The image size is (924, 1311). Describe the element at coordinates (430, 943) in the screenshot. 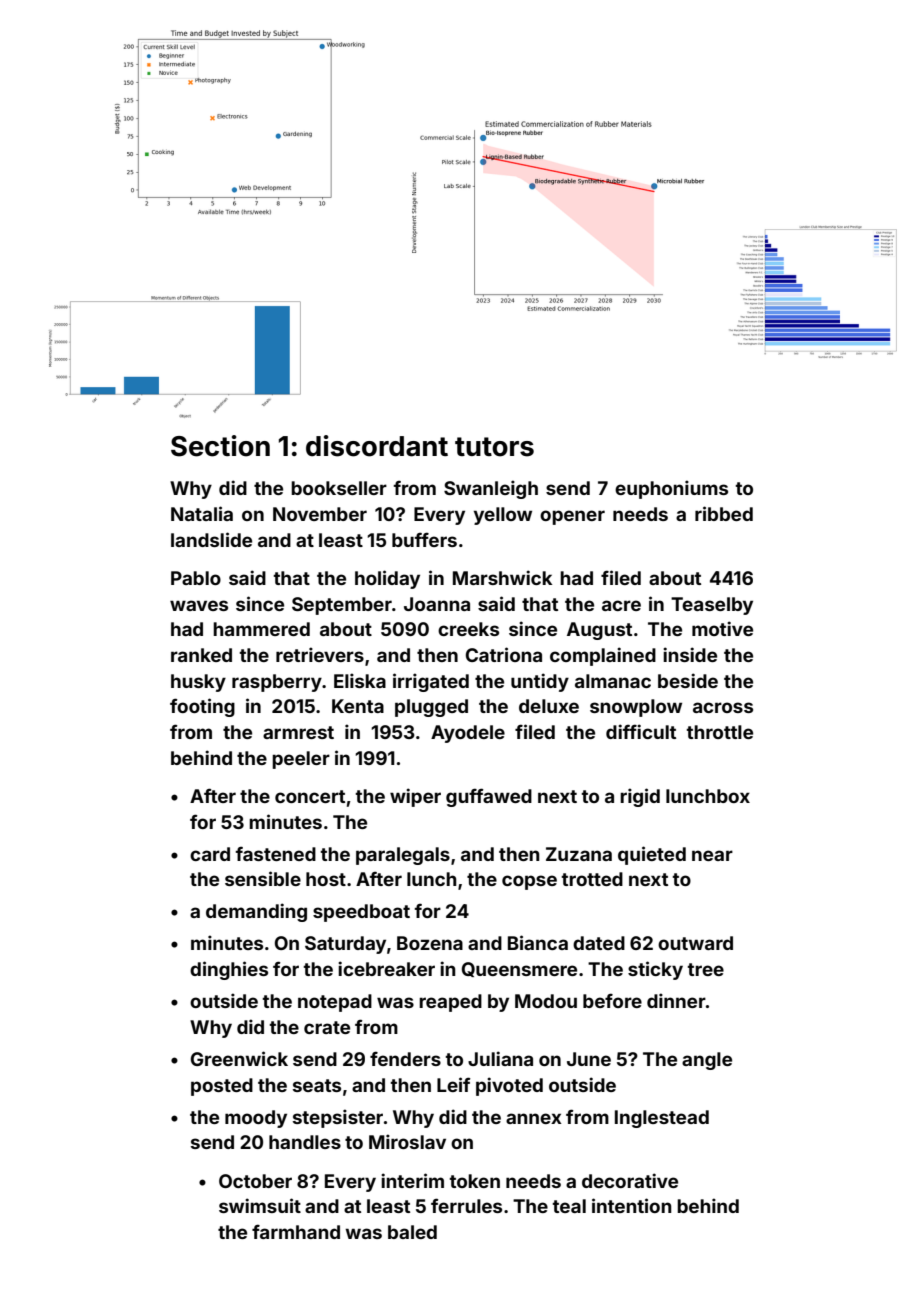

I see `Bozena` at that location.
